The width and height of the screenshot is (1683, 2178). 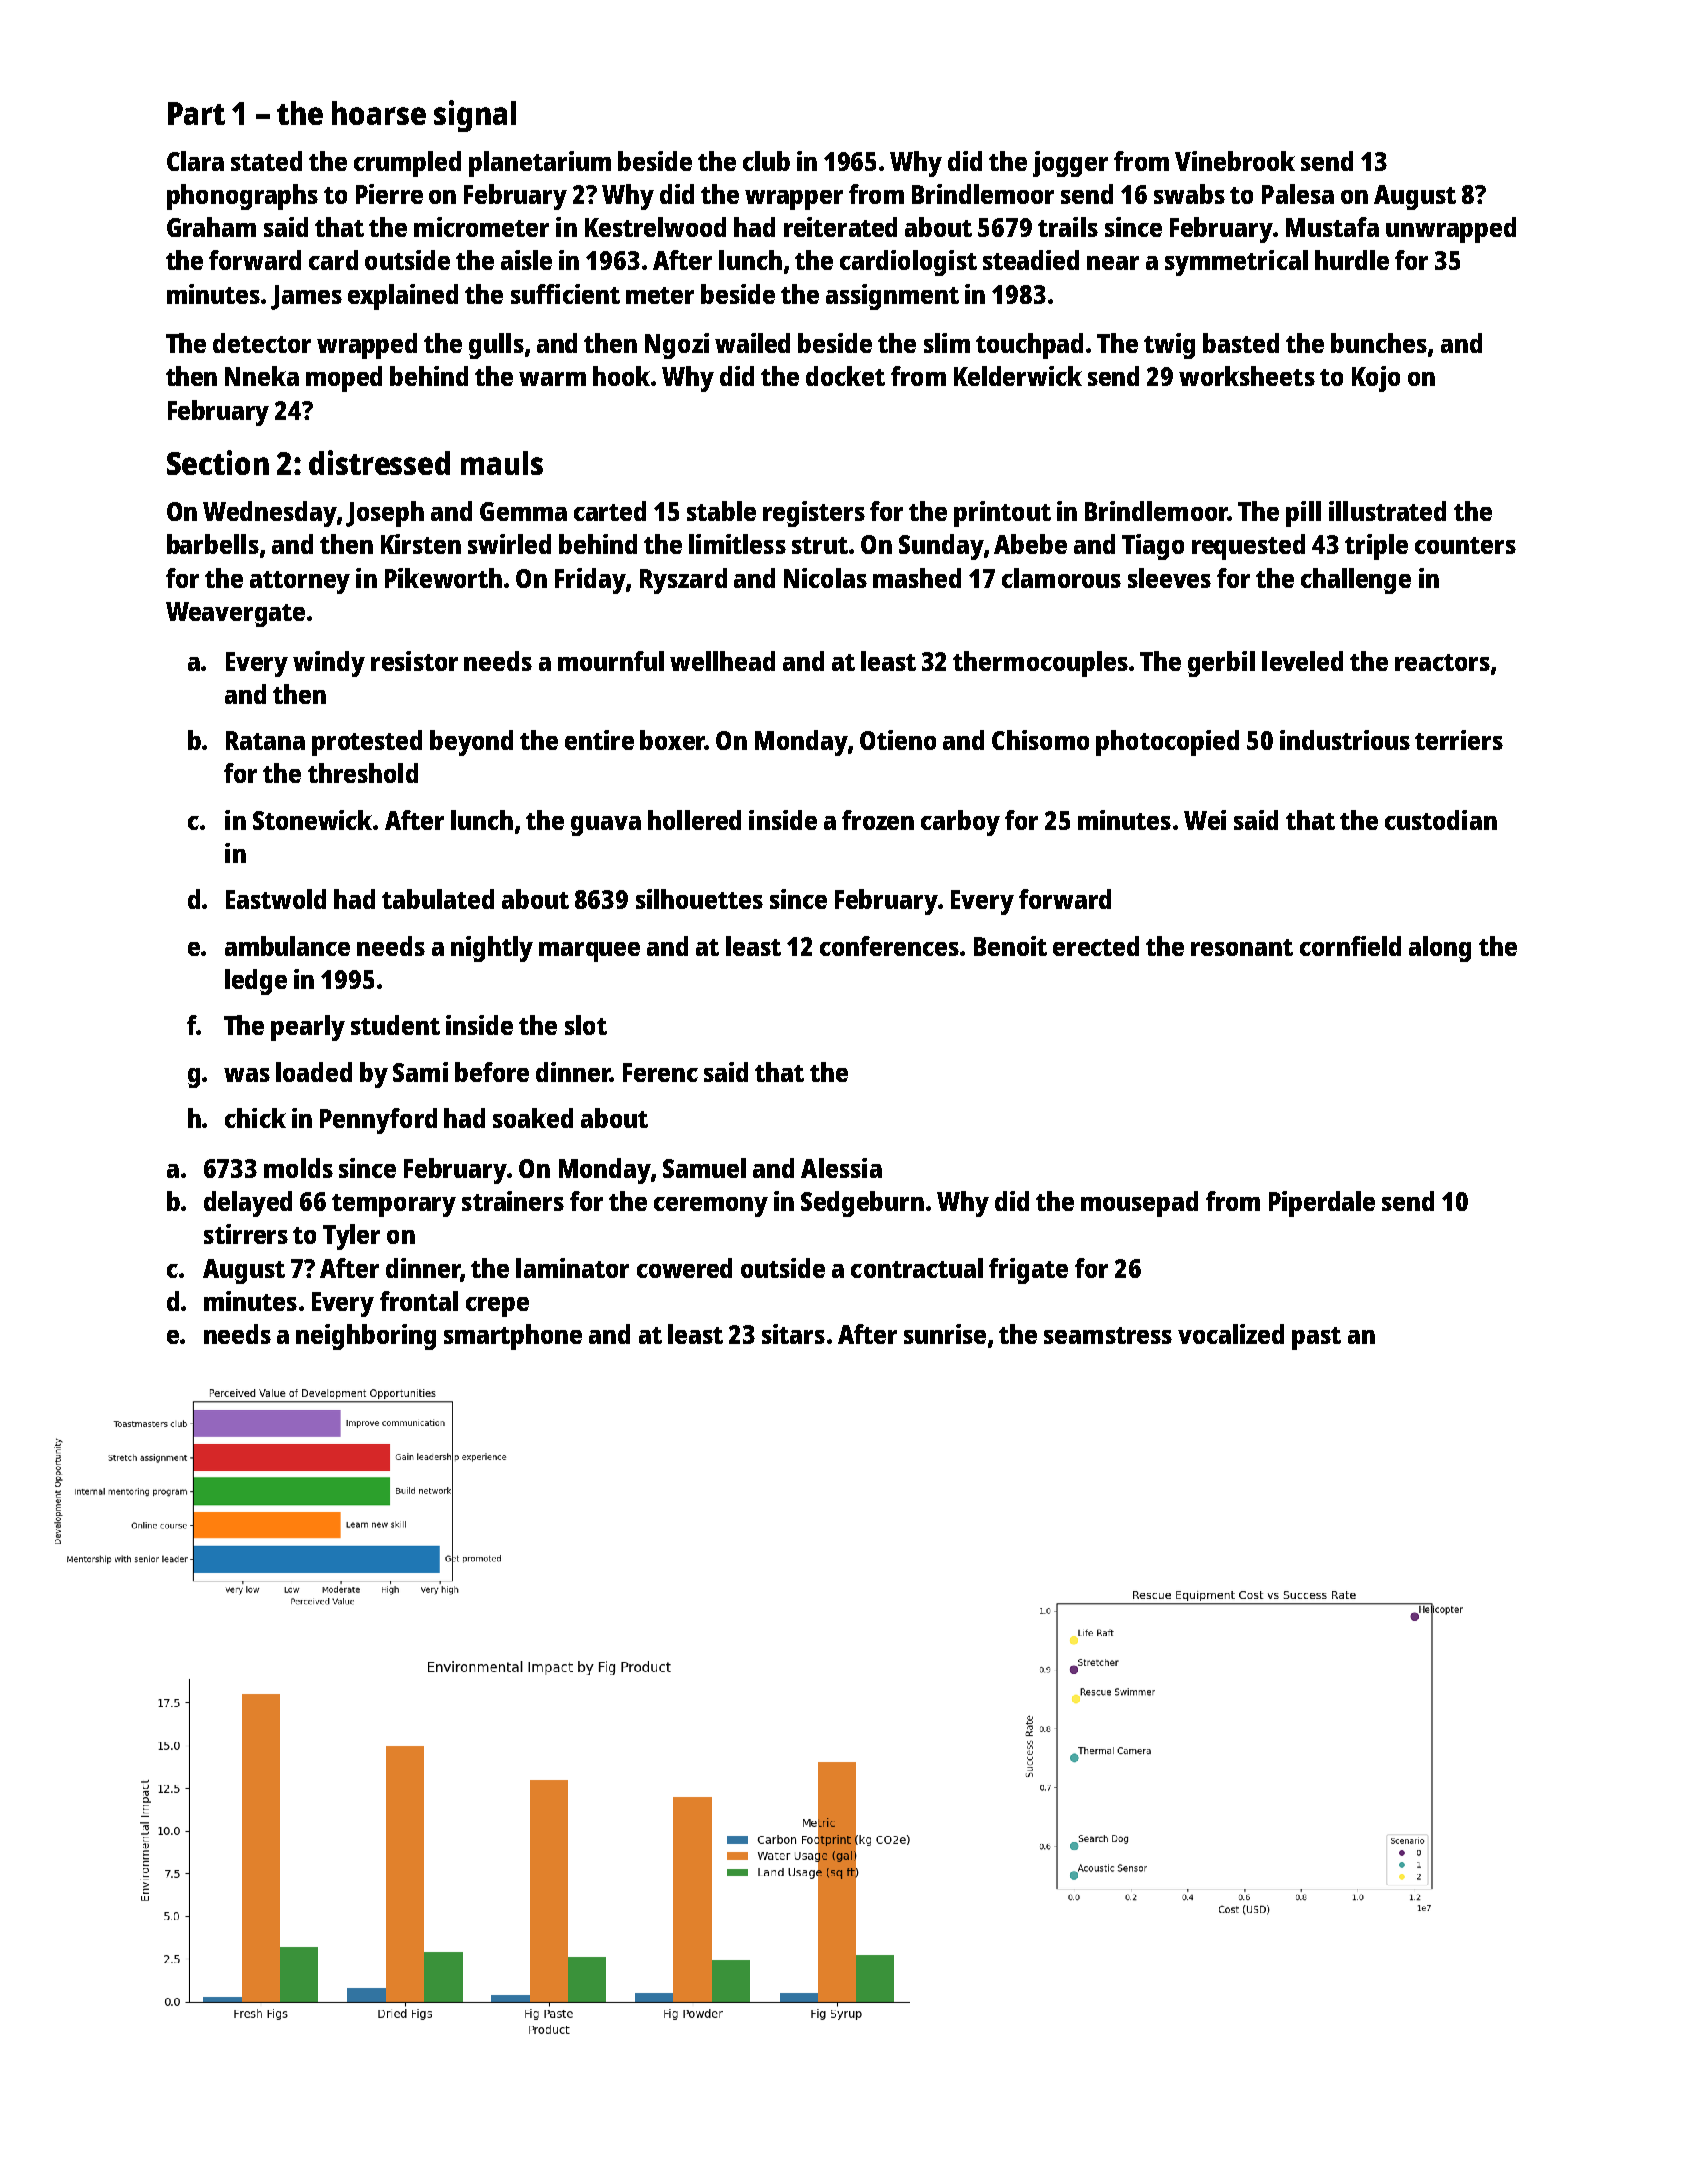 I want to click on pill, so click(x=1303, y=514).
